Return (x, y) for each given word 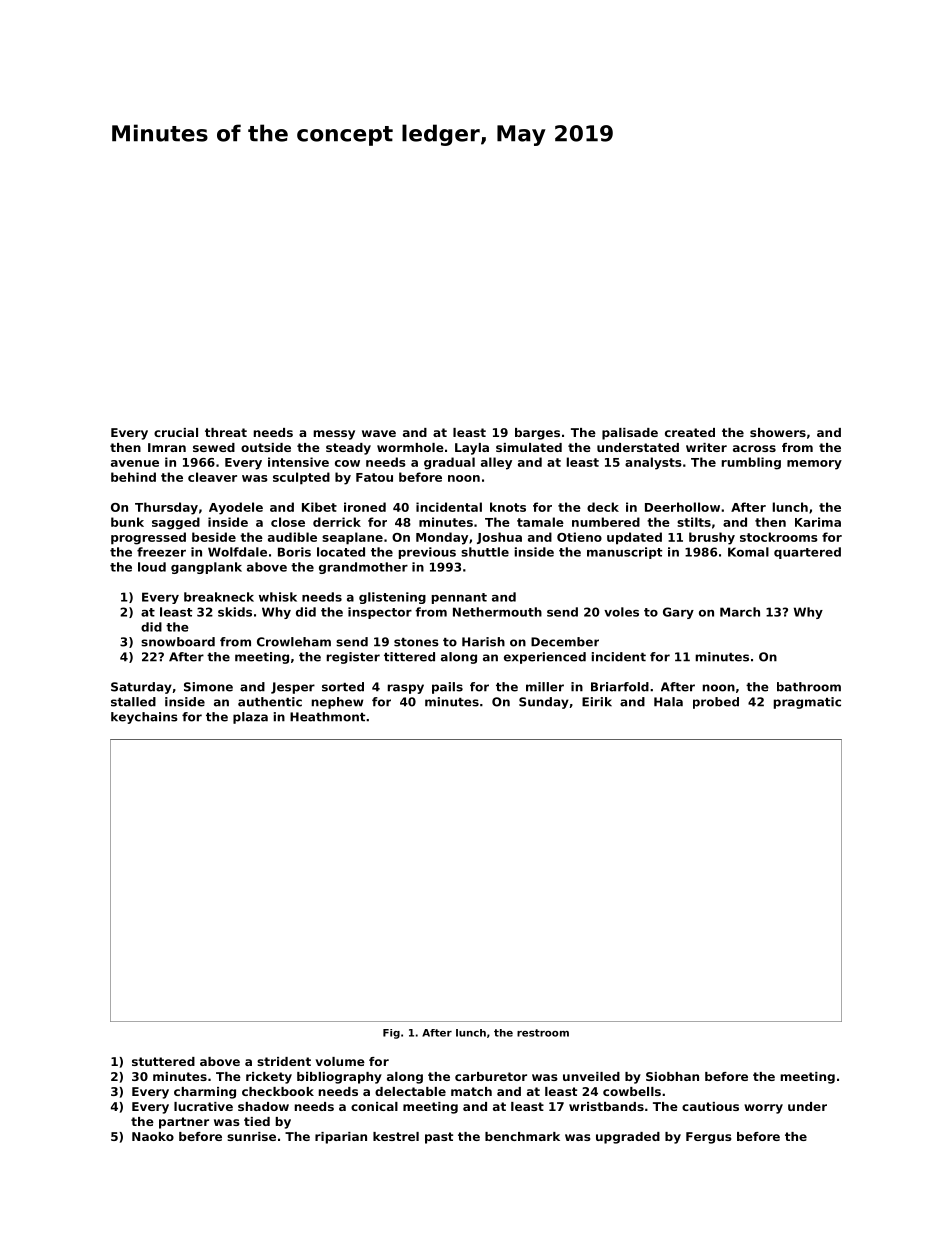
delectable (410, 1091)
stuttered (163, 1061)
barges (537, 434)
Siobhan (672, 1076)
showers (778, 432)
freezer (161, 552)
